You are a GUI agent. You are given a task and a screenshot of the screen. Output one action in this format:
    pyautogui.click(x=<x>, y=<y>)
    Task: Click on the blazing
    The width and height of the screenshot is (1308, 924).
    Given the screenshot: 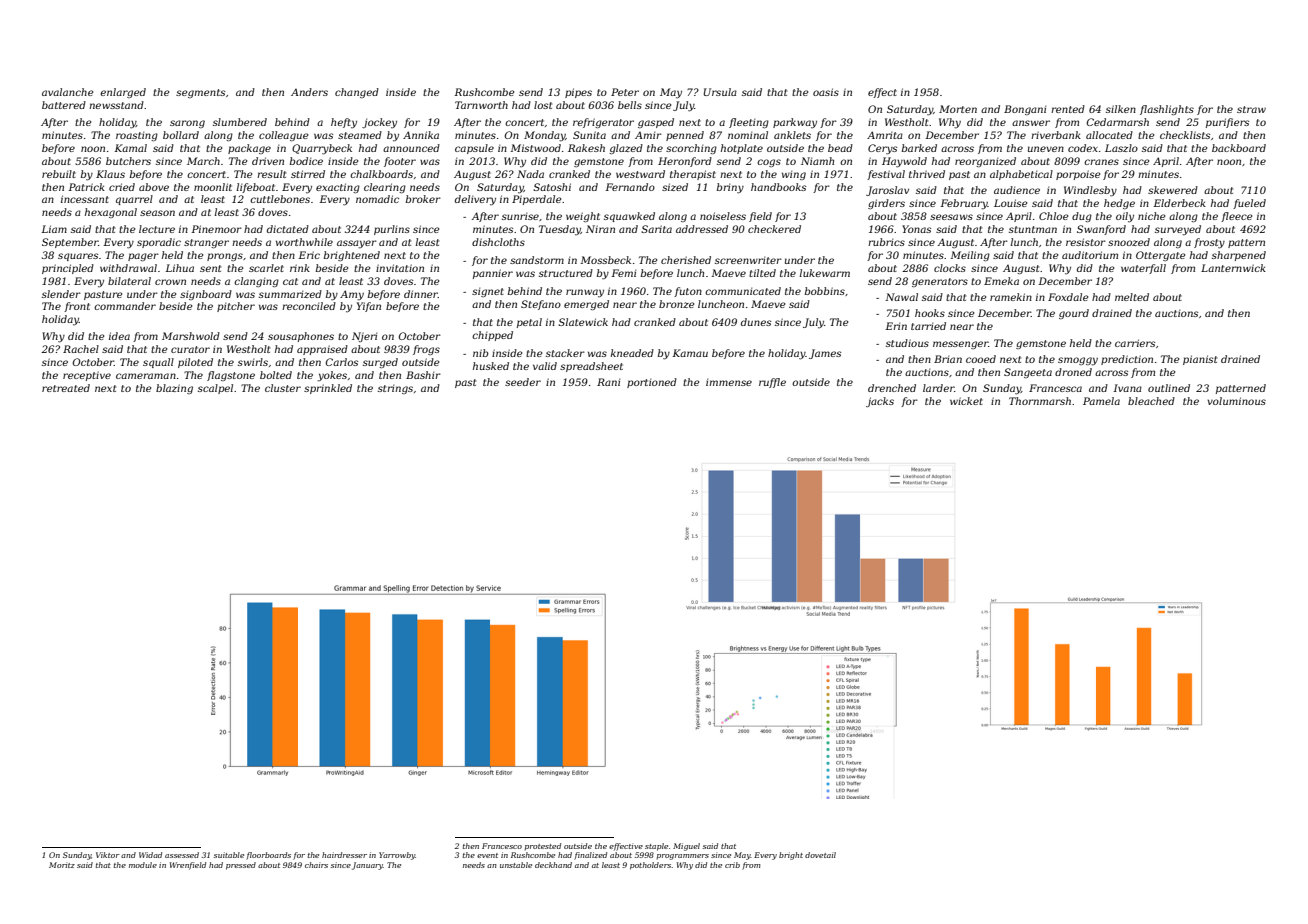 What is the action you would take?
    pyautogui.click(x=174, y=389)
